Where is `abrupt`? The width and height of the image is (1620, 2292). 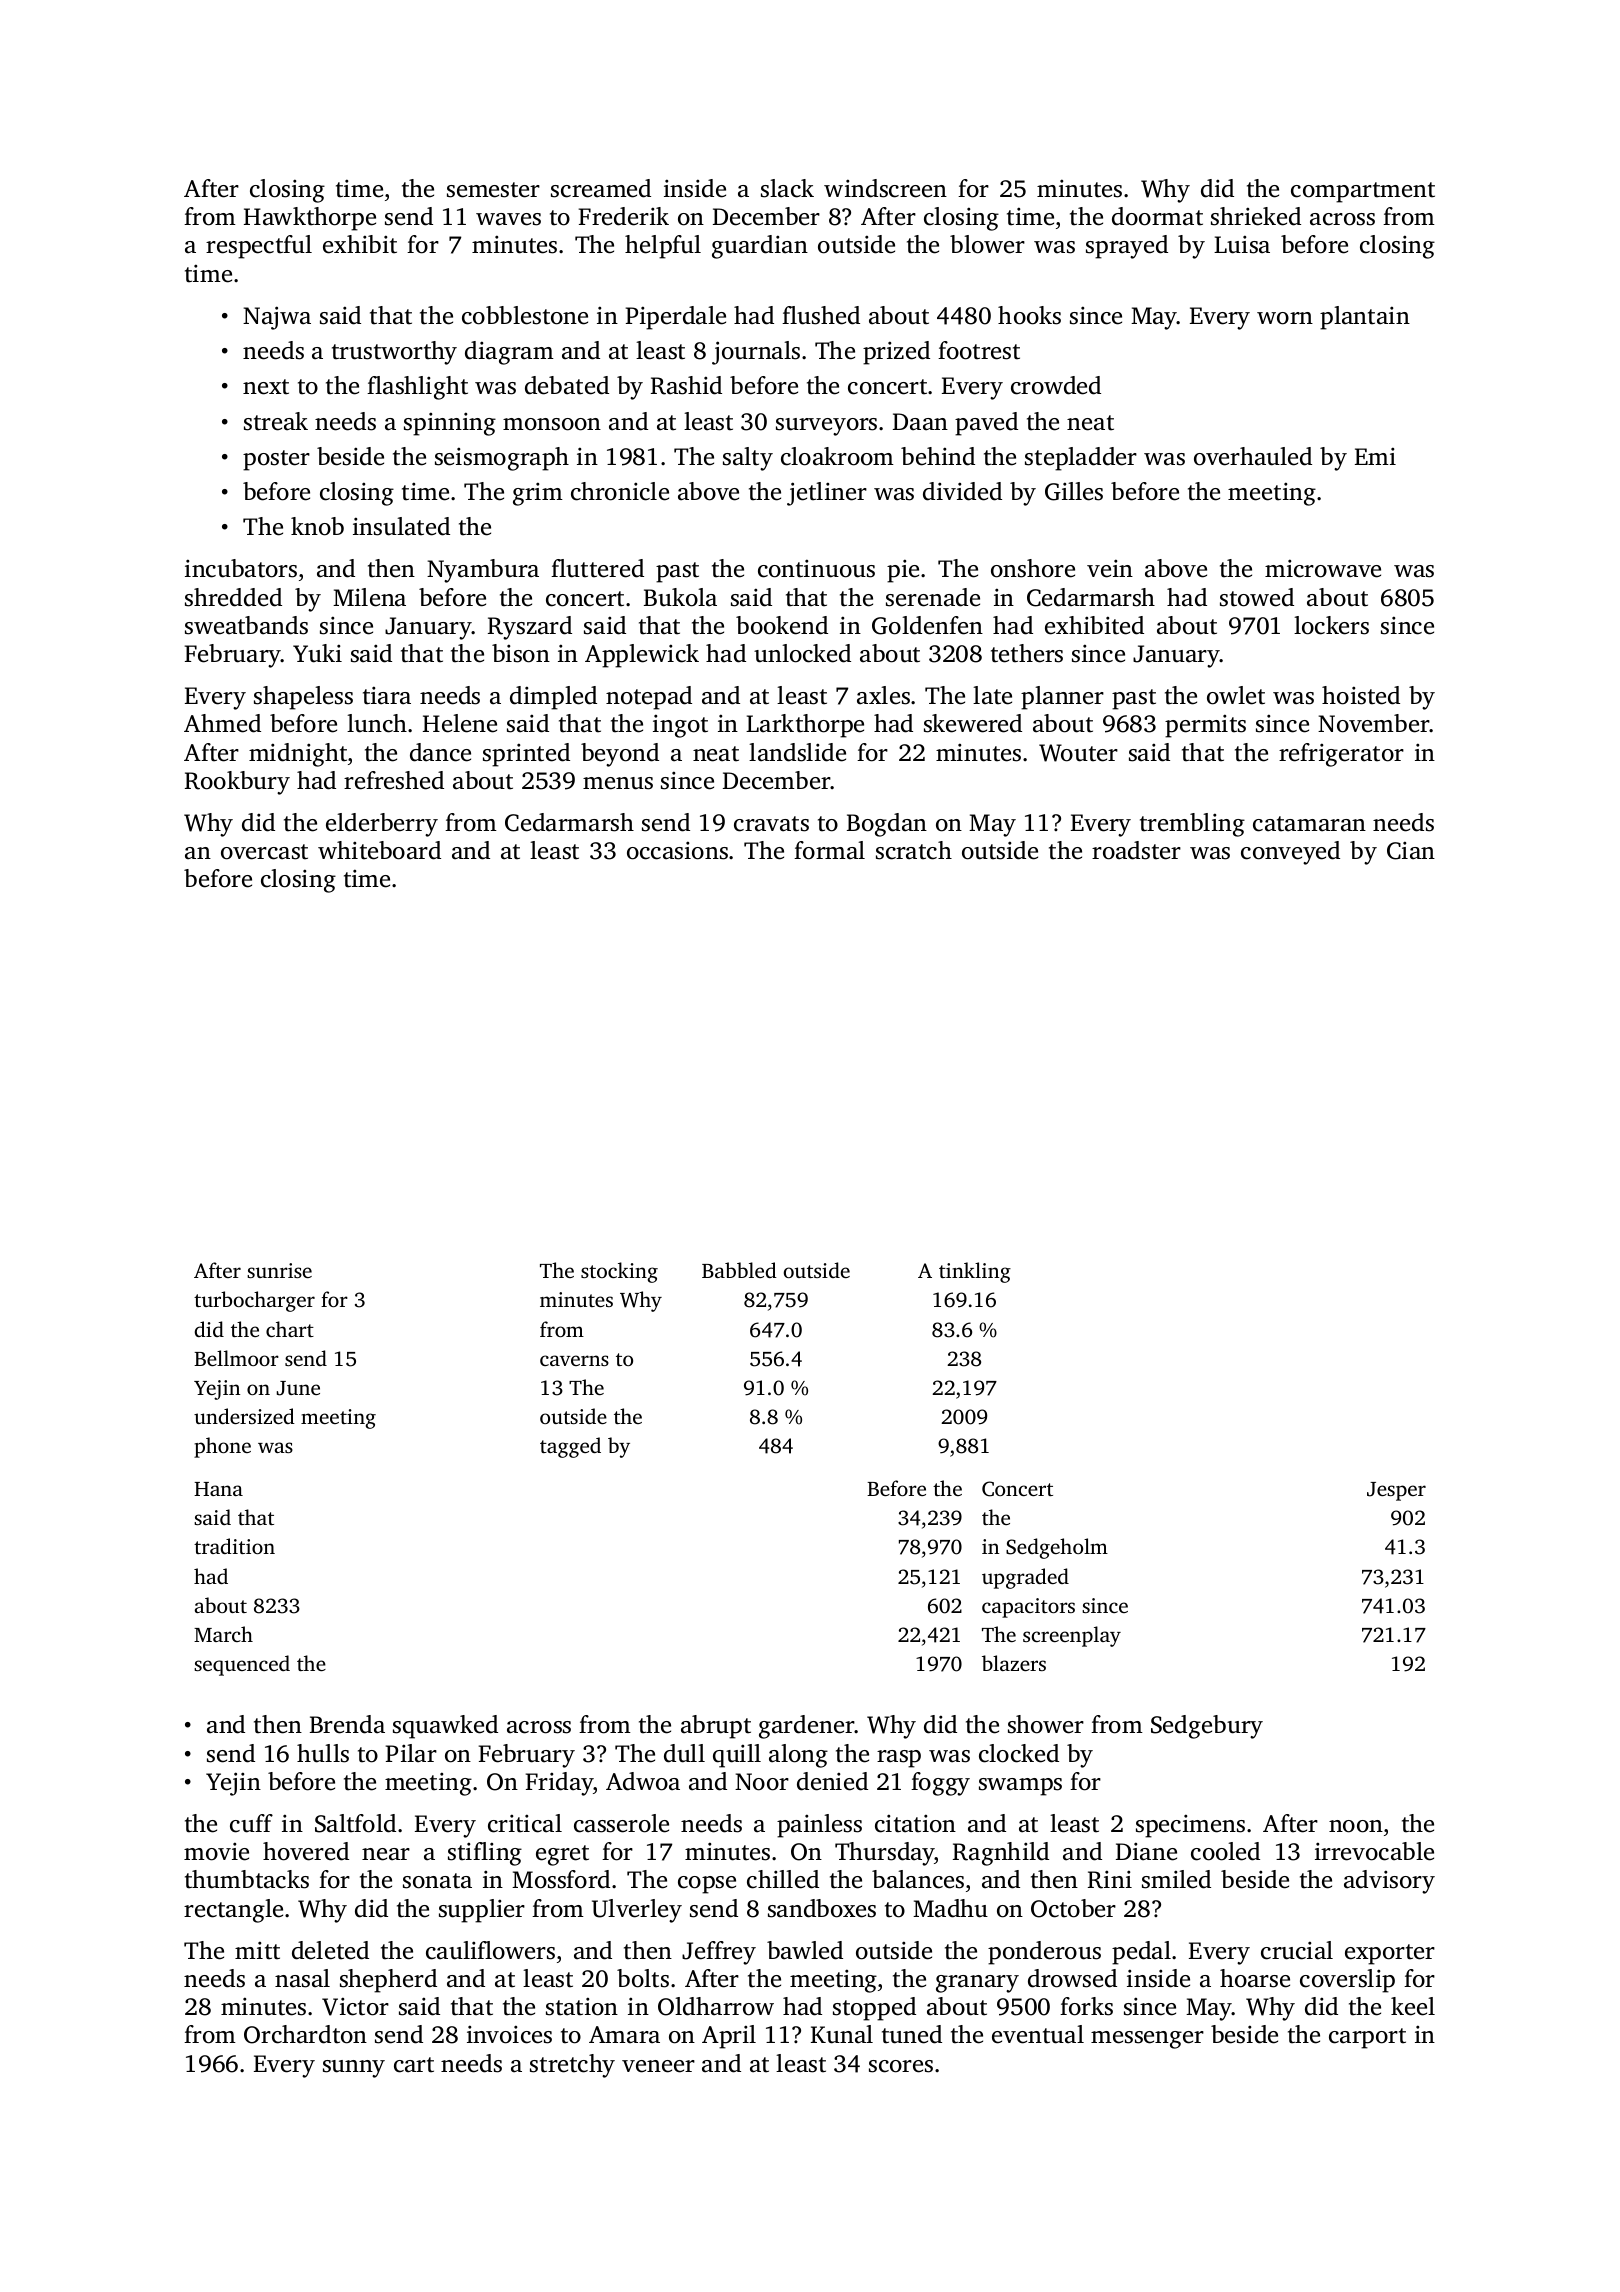 abrupt is located at coordinates (716, 1727).
